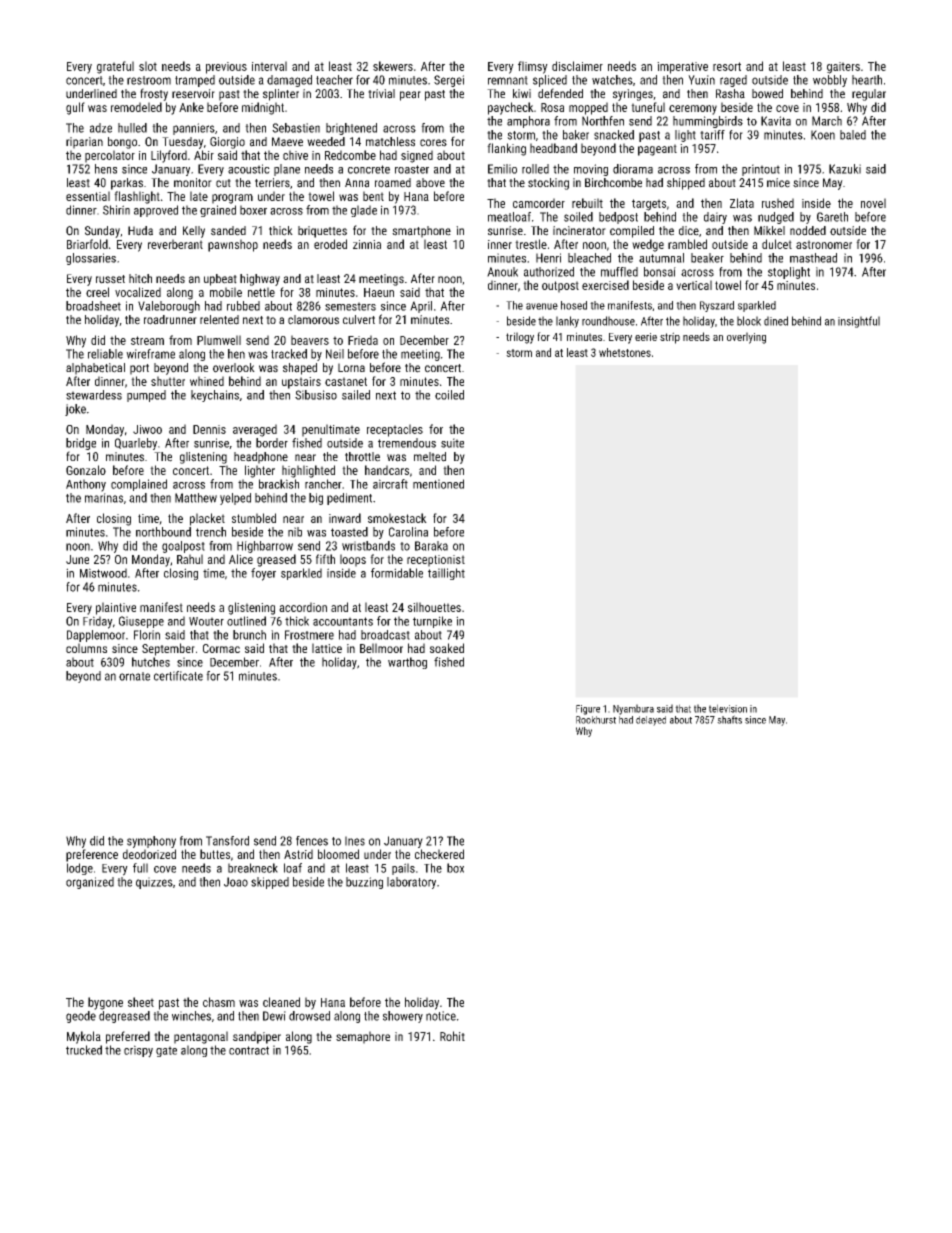 The image size is (952, 1233). What do you see at coordinates (447, 648) in the page?
I see `soaked` at bounding box center [447, 648].
